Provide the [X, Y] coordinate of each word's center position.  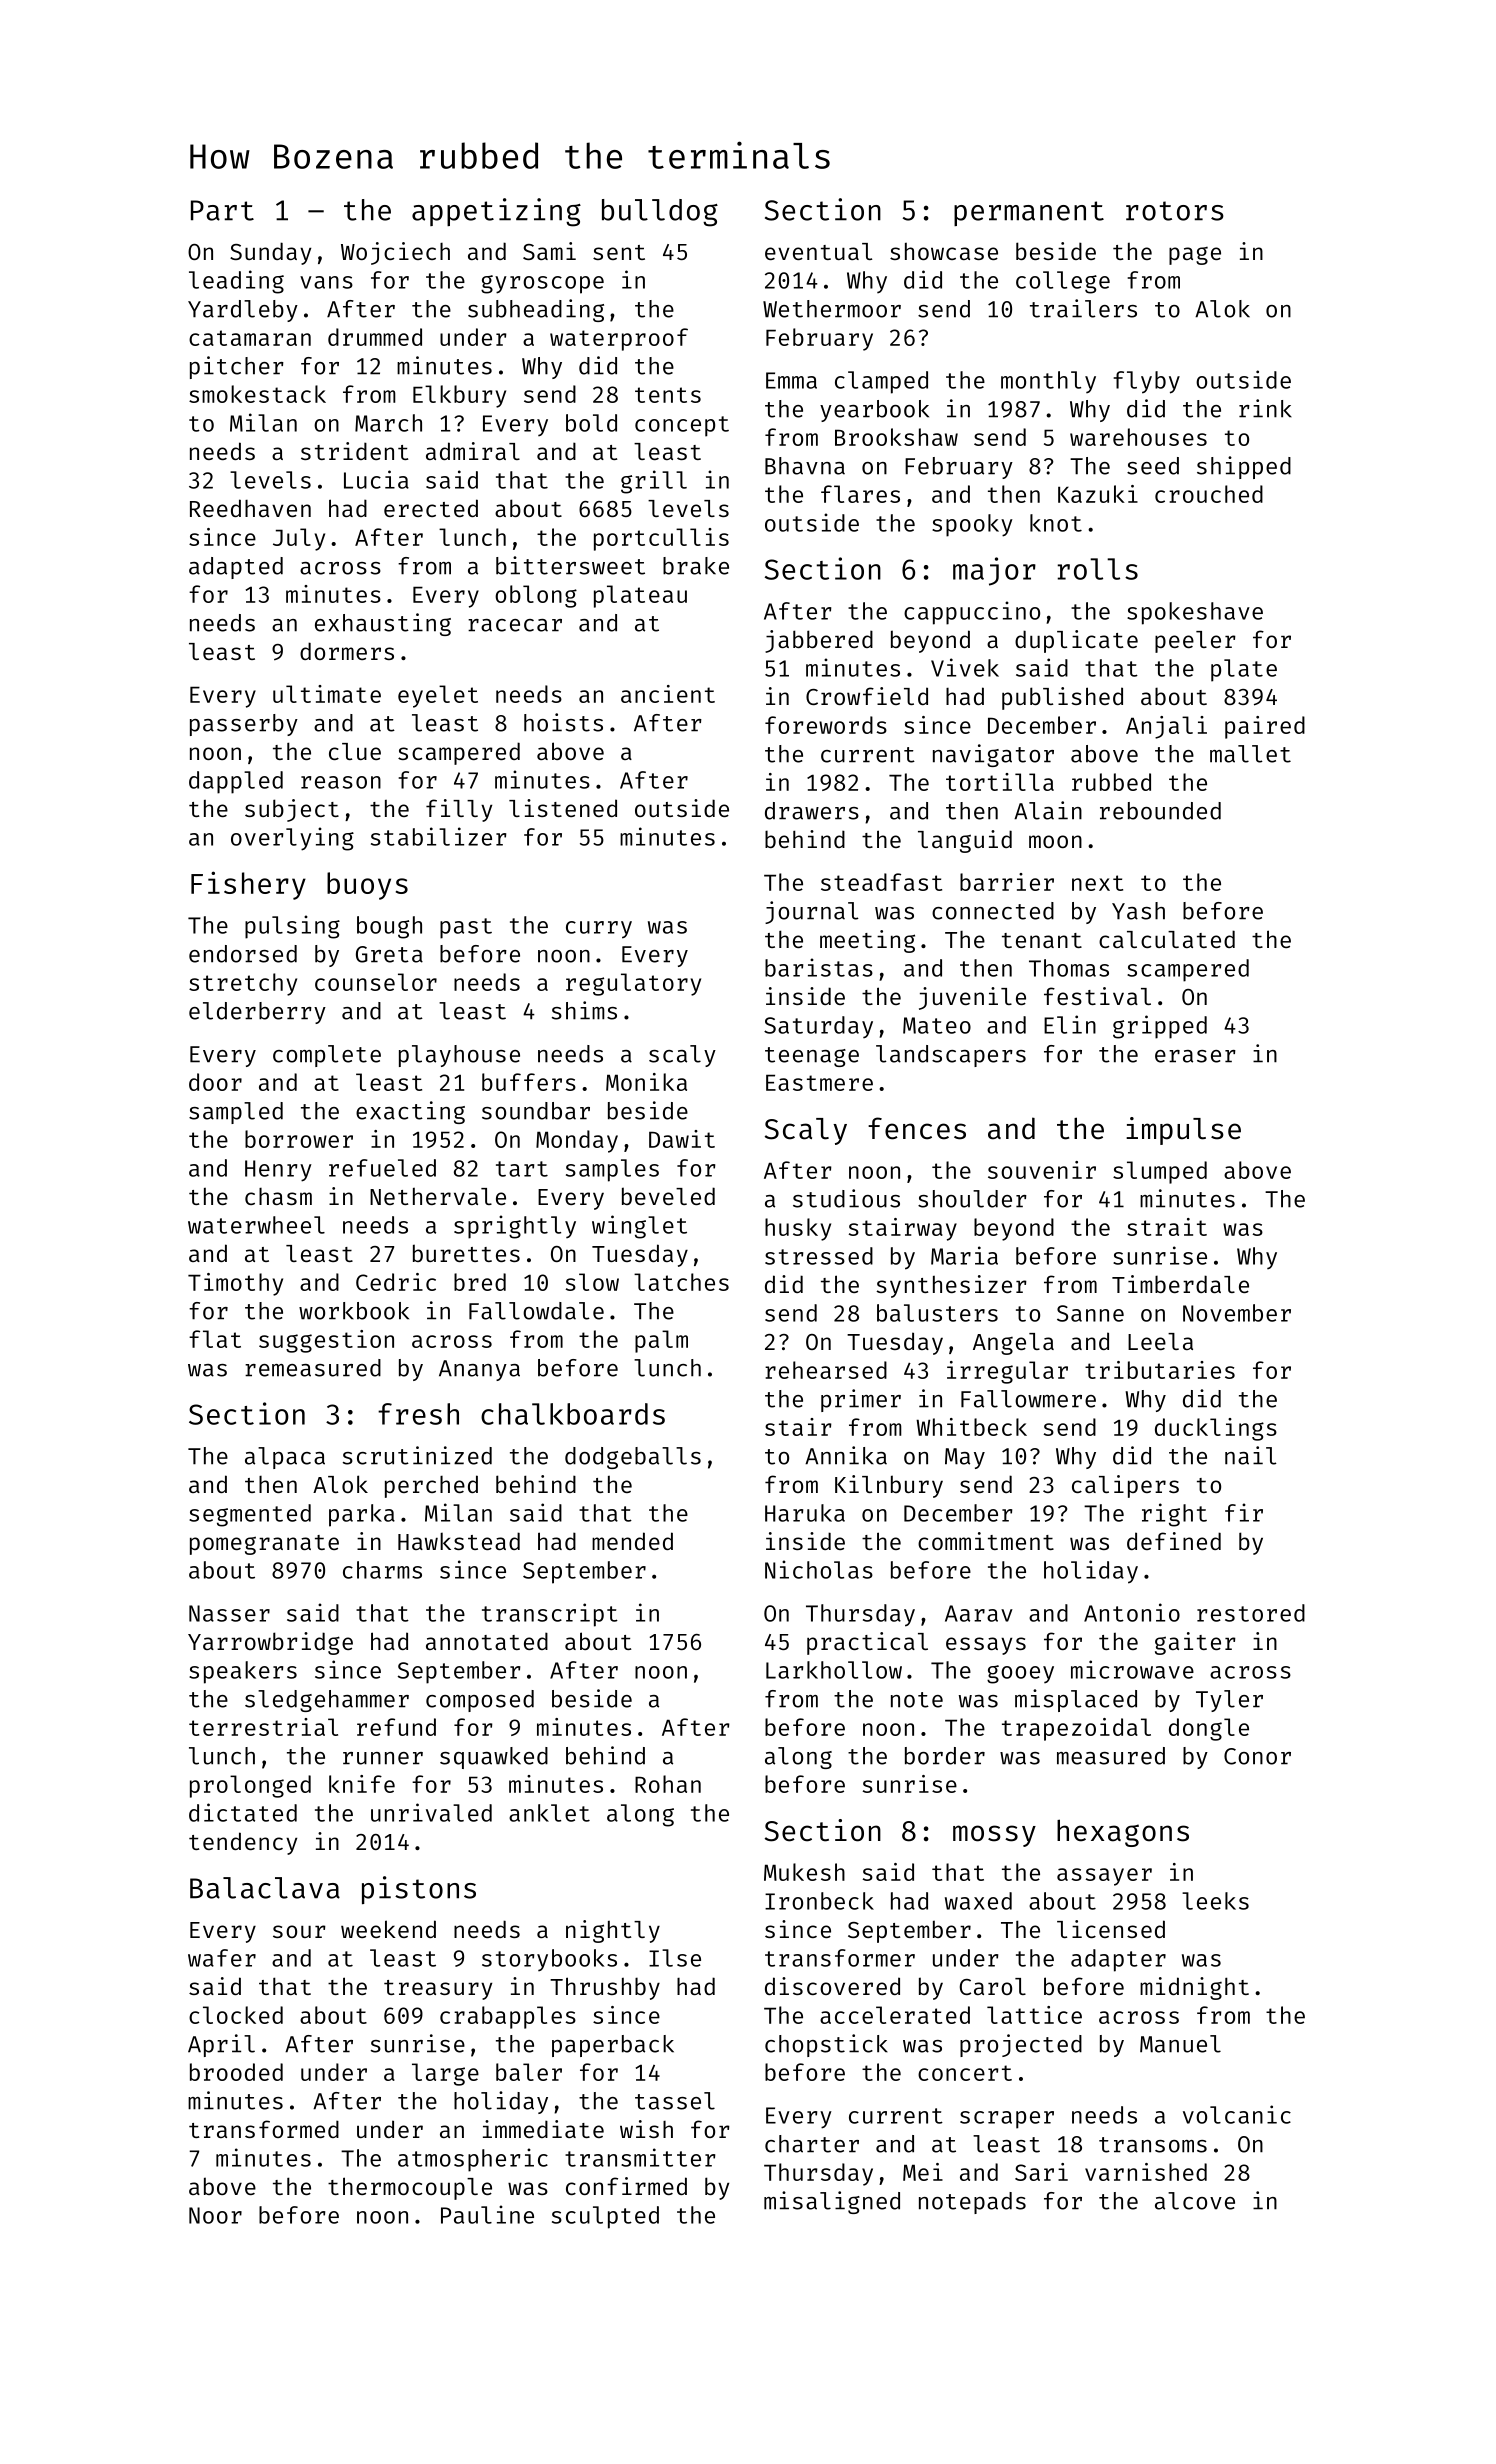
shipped [1244, 467]
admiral [473, 451]
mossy [994, 1836]
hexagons [1123, 1833]
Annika [846, 1455]
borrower [299, 1139]
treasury [438, 1990]
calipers [1125, 1486]
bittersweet [570, 565]
